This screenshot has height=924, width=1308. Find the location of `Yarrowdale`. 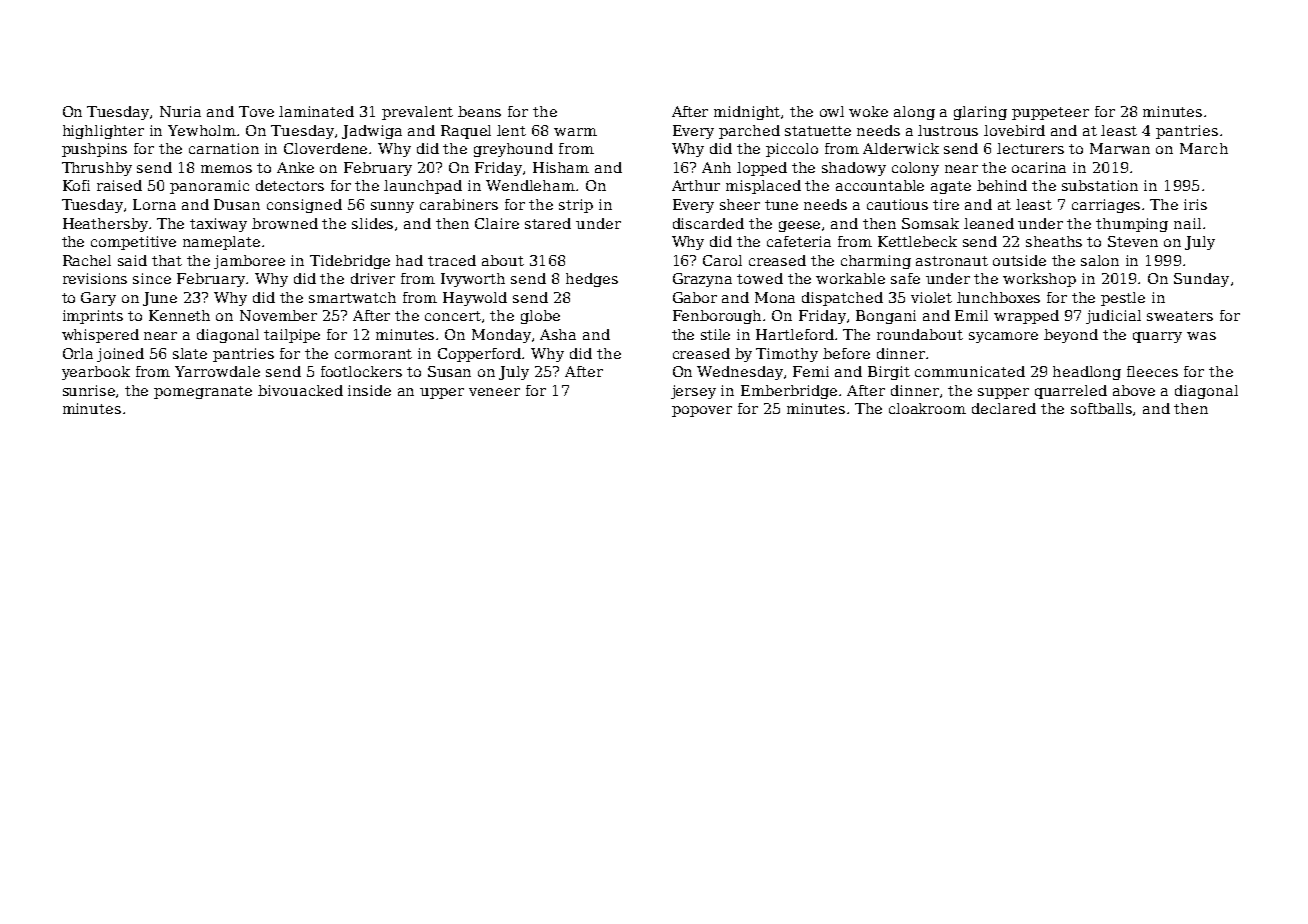

Yarrowdale is located at coordinates (217, 371).
